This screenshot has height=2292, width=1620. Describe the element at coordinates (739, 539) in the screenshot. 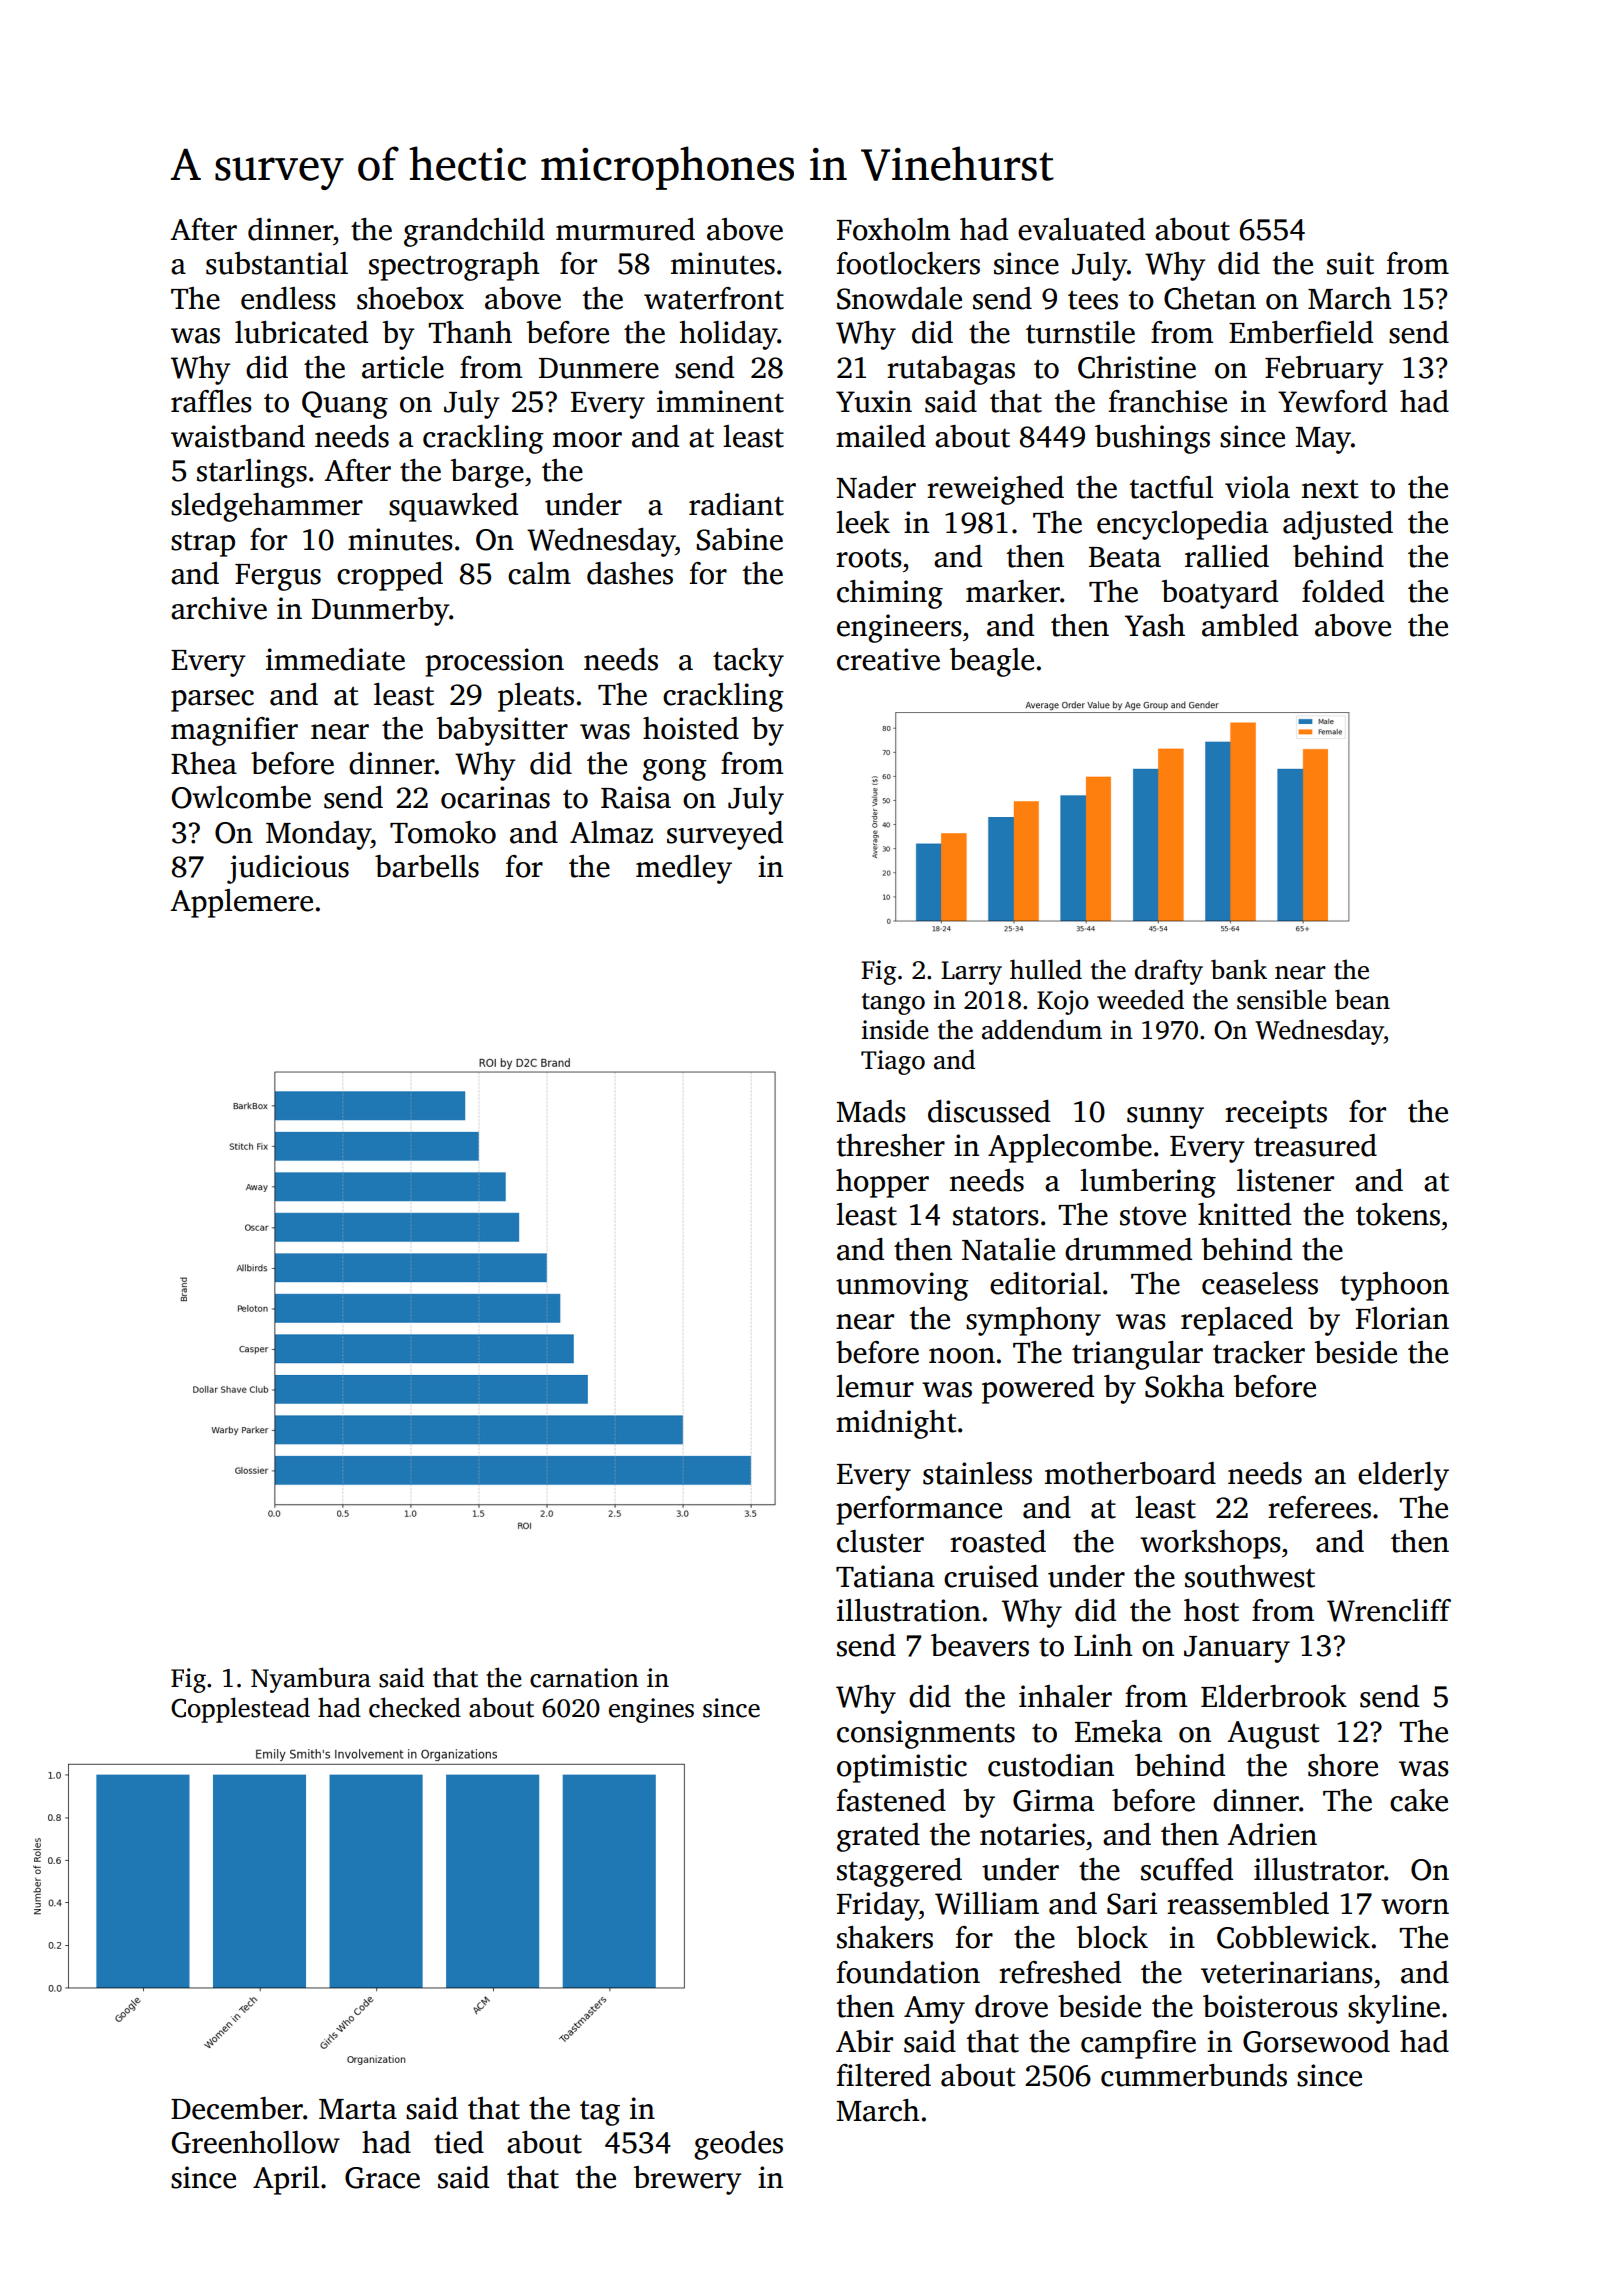

I see `Sabine` at that location.
